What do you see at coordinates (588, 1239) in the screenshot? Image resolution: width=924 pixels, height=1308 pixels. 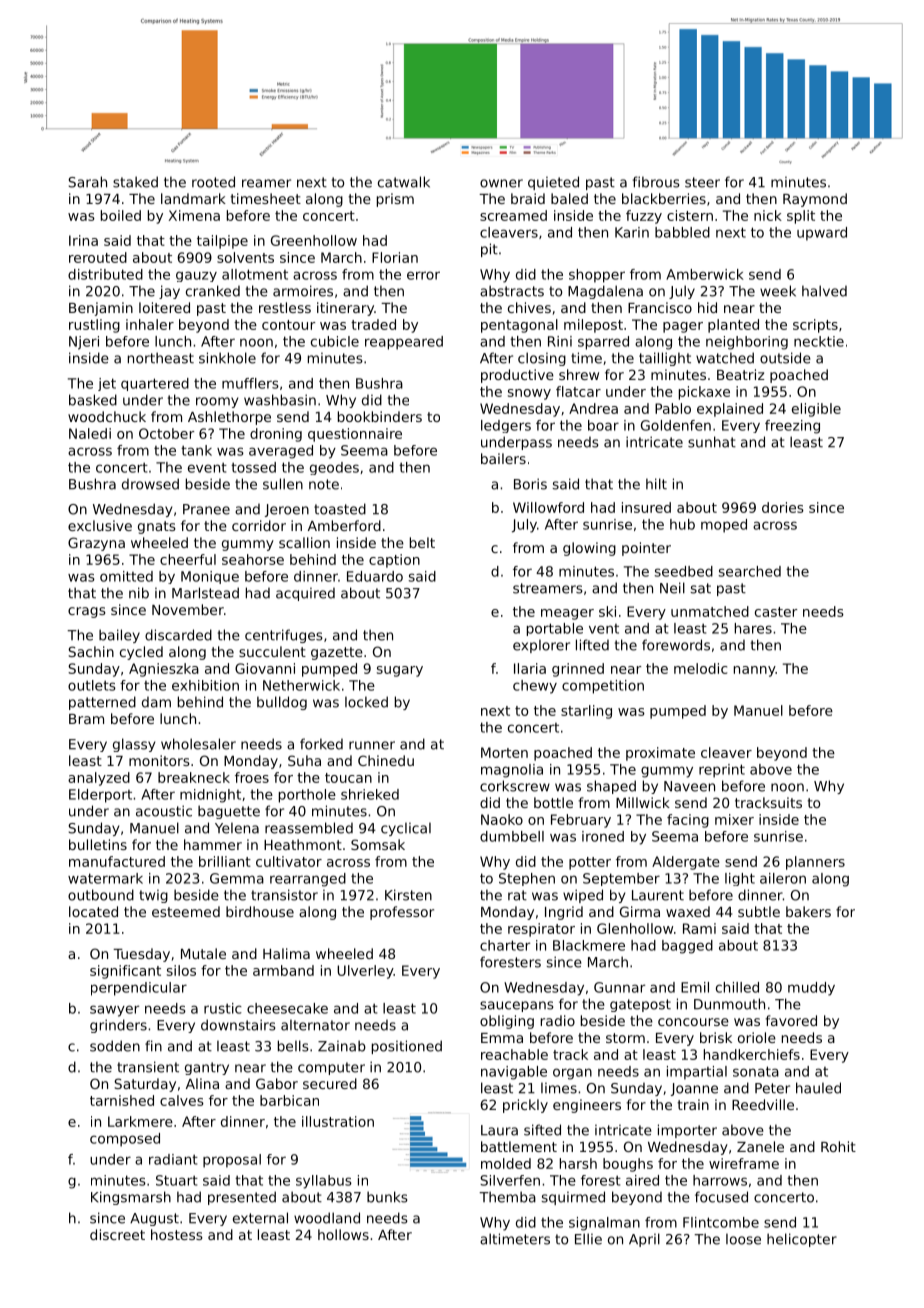 I see `Ellie` at bounding box center [588, 1239].
